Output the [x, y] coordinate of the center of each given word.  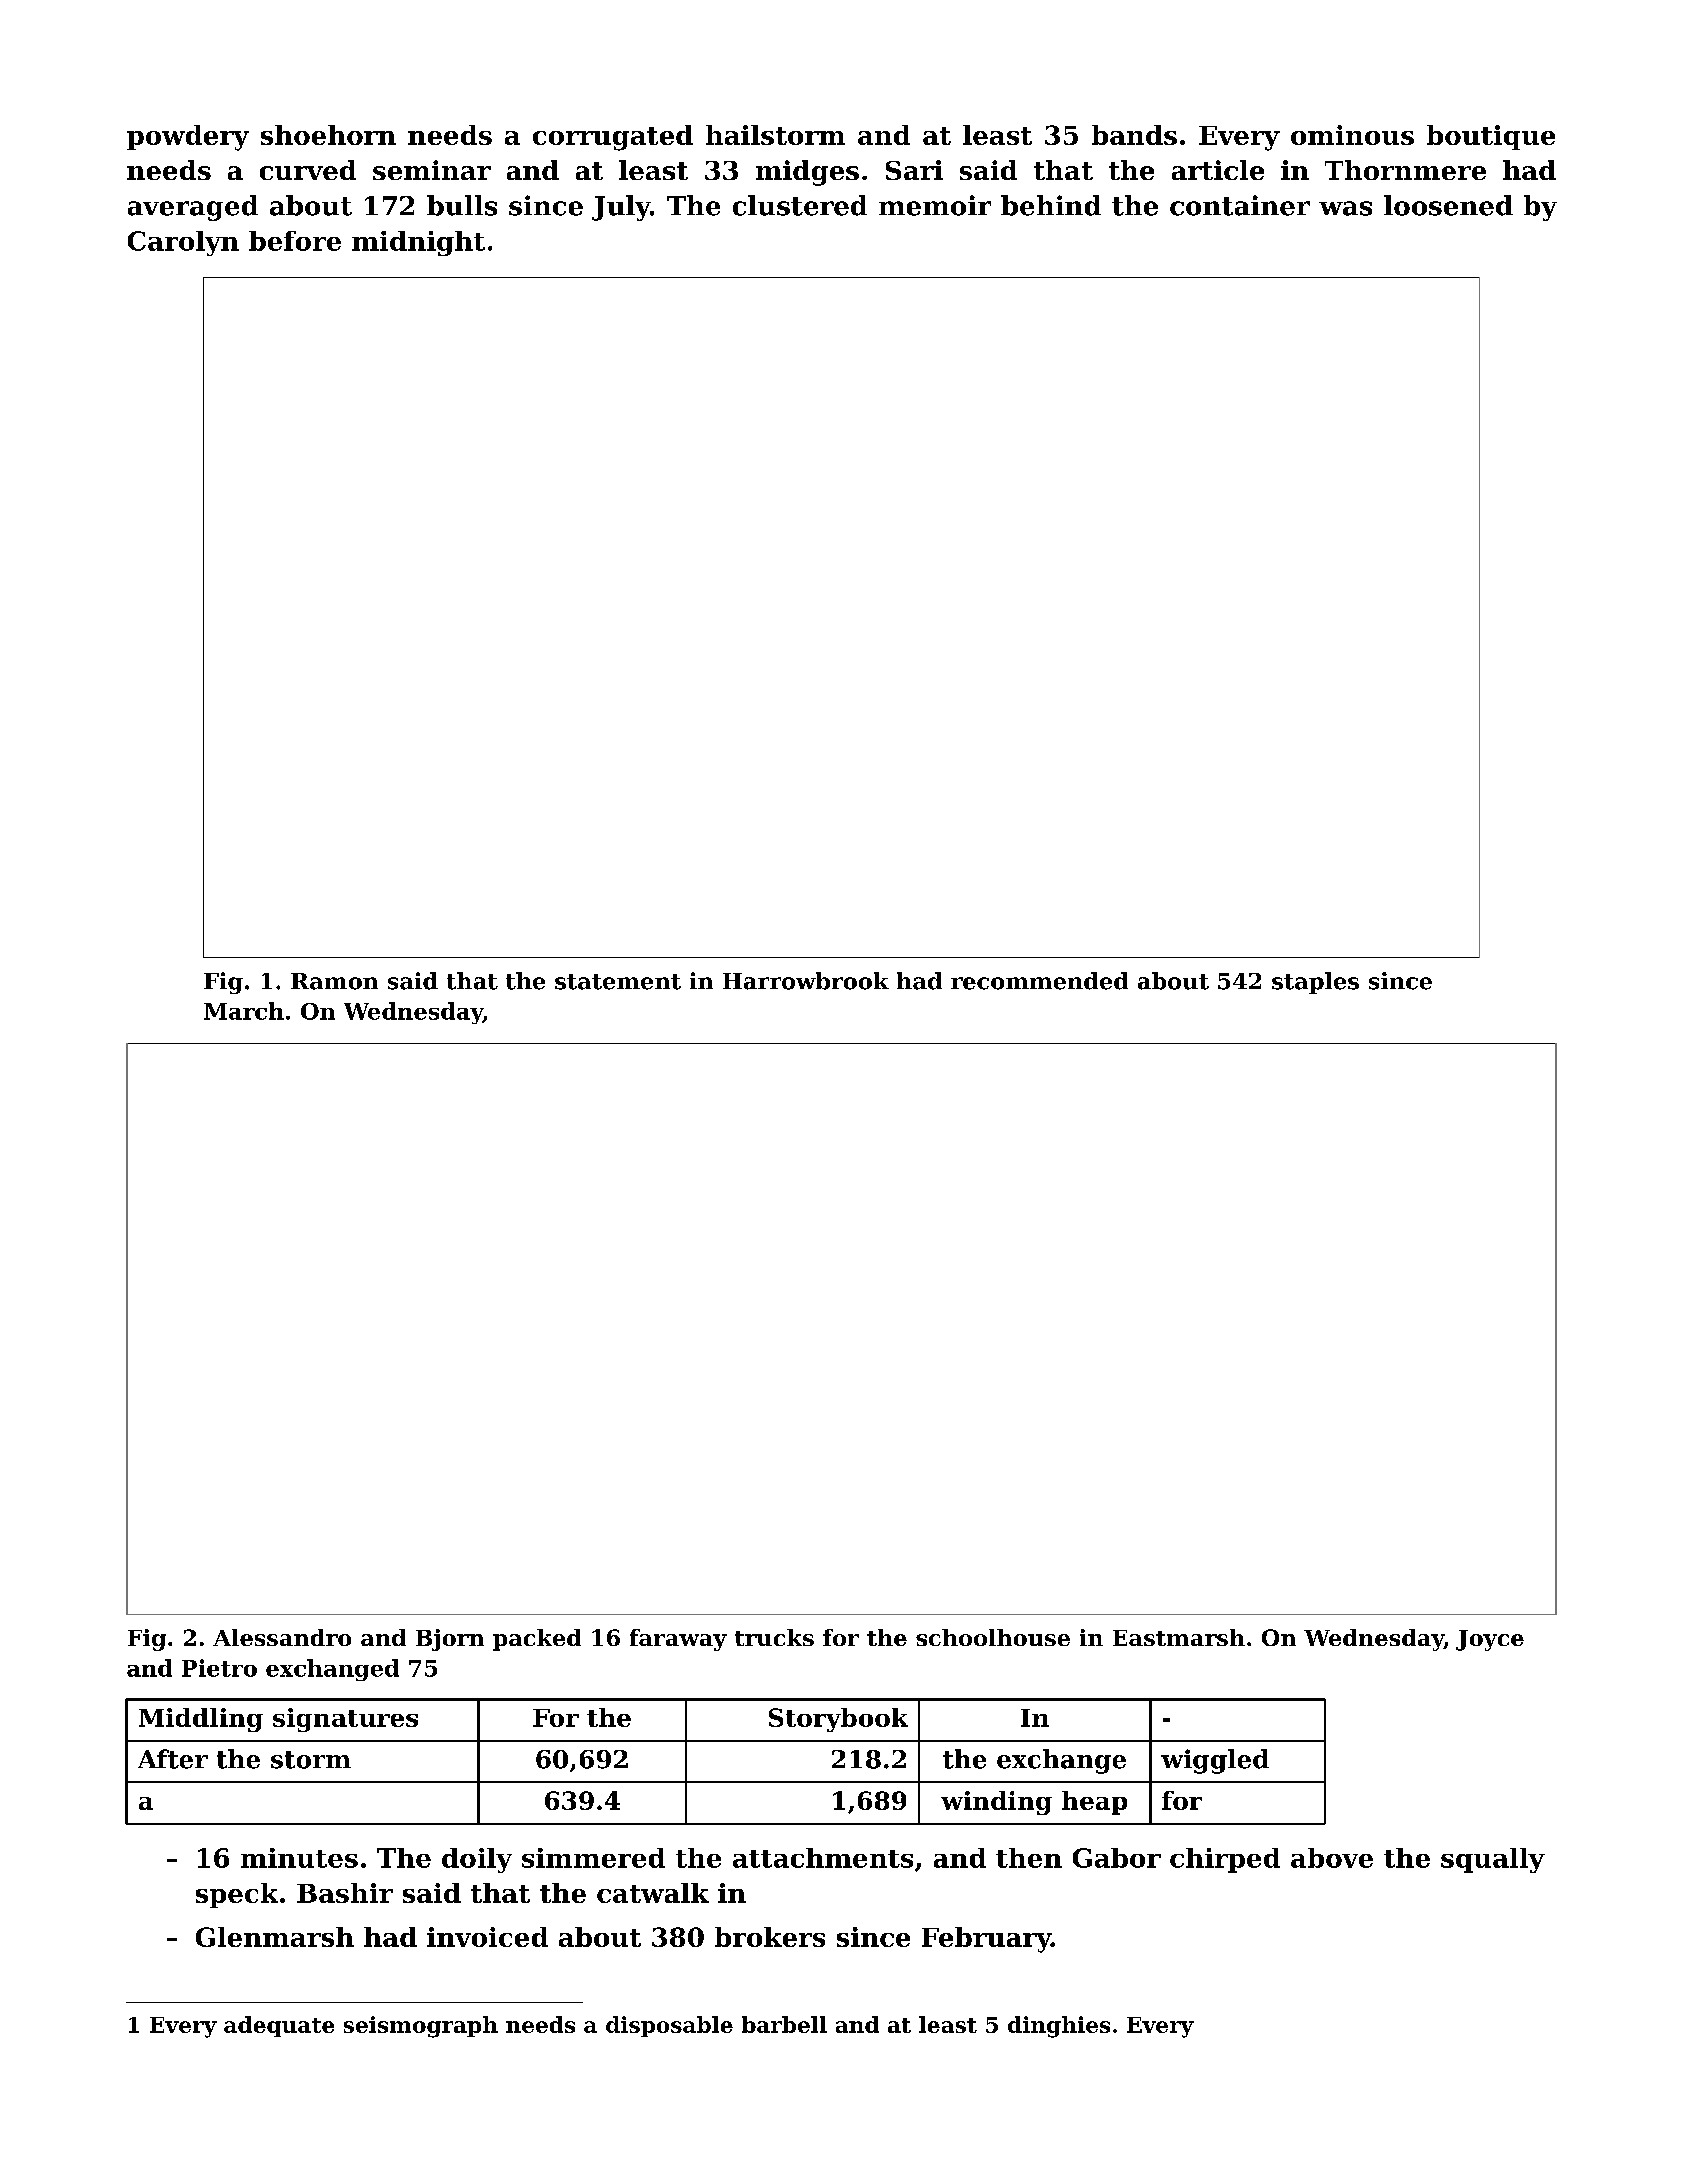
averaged [193, 208]
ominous [1352, 135]
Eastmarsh [1179, 1637]
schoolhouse [993, 1637]
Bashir [345, 1893]
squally [1493, 1860]
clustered [800, 205]
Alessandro [282, 1637]
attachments [823, 1858]
